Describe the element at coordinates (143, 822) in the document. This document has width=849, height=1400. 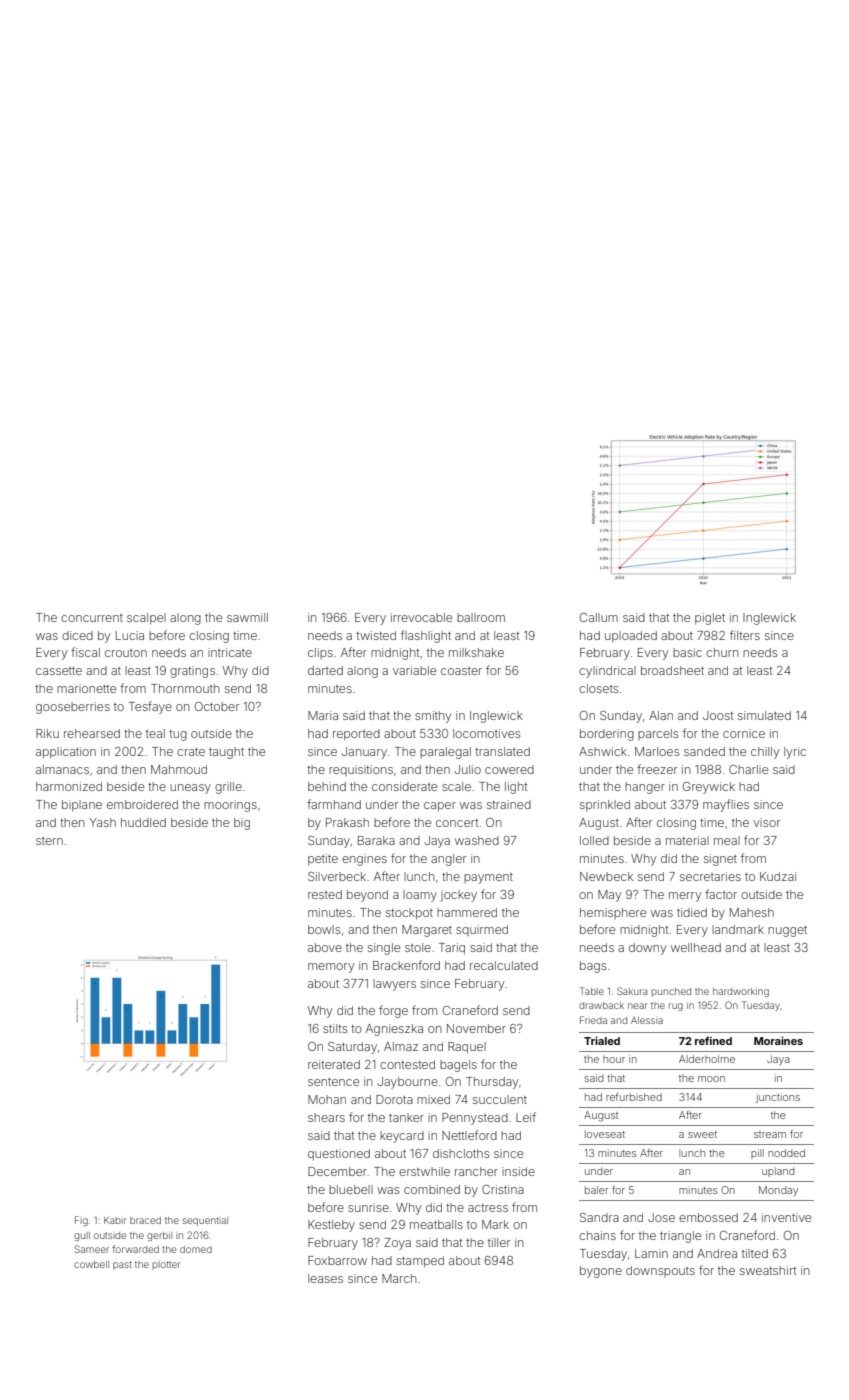
I see `huddled` at that location.
